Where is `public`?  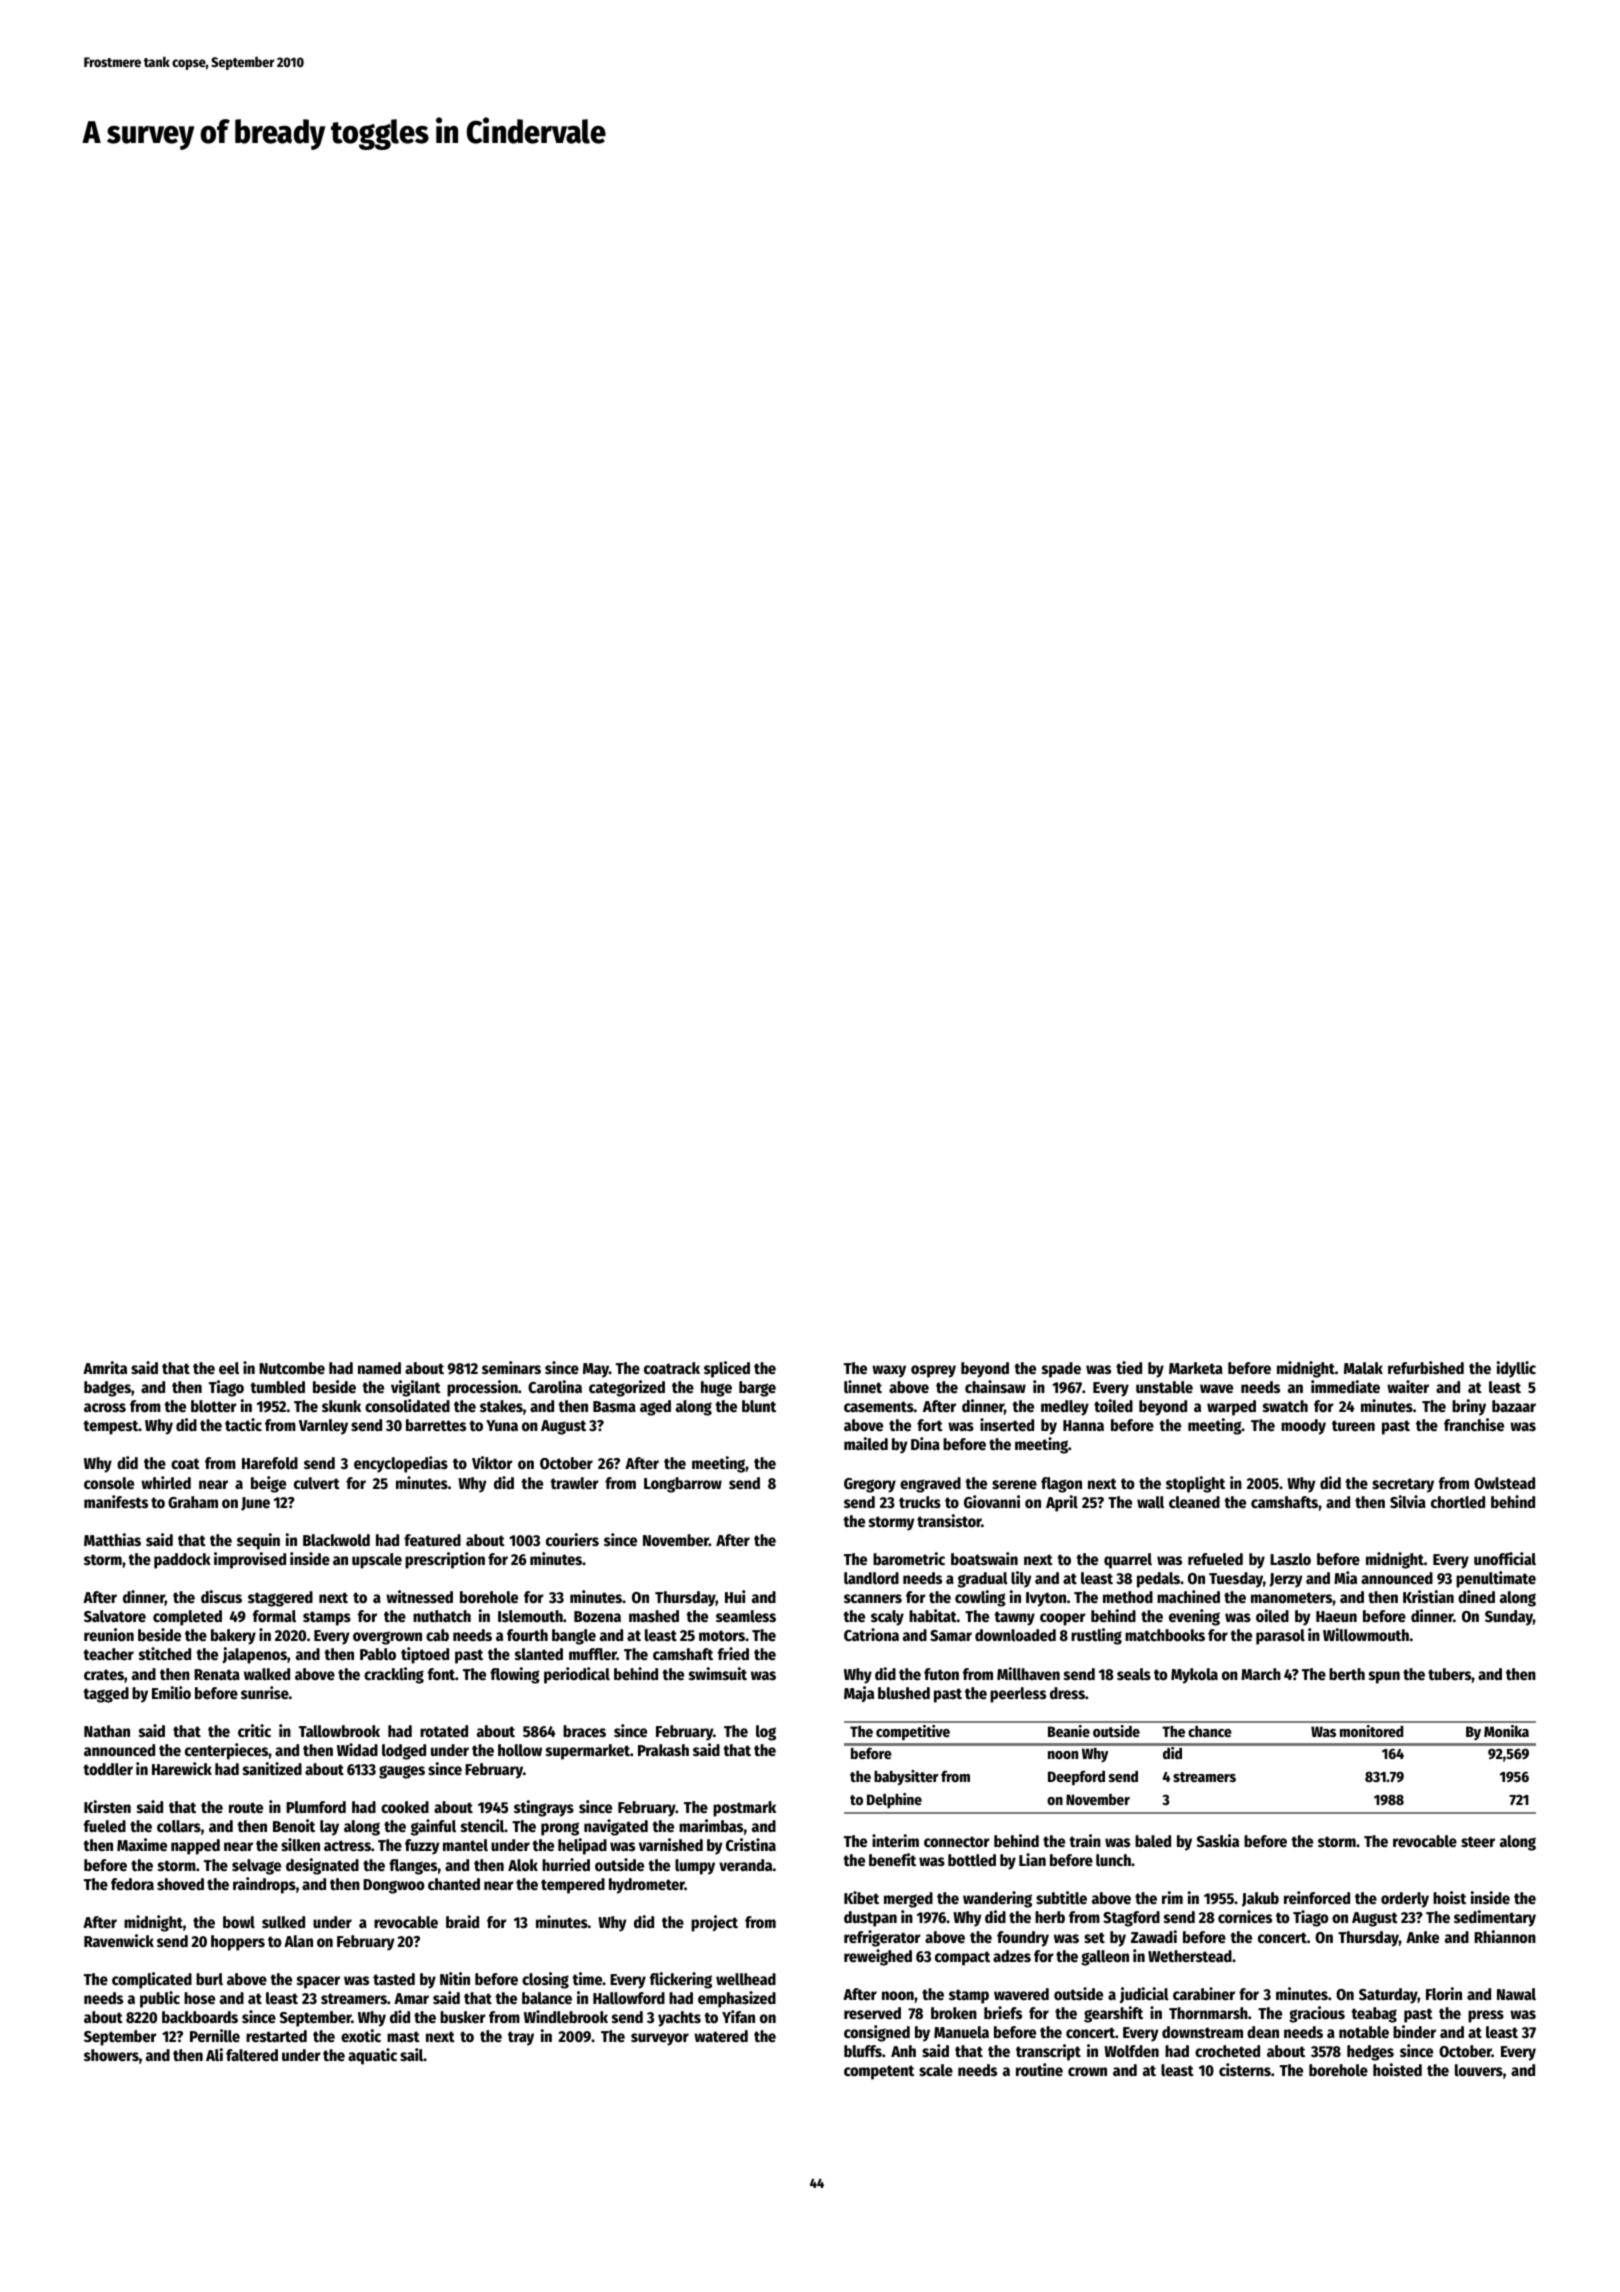 public is located at coordinates (160, 1999).
